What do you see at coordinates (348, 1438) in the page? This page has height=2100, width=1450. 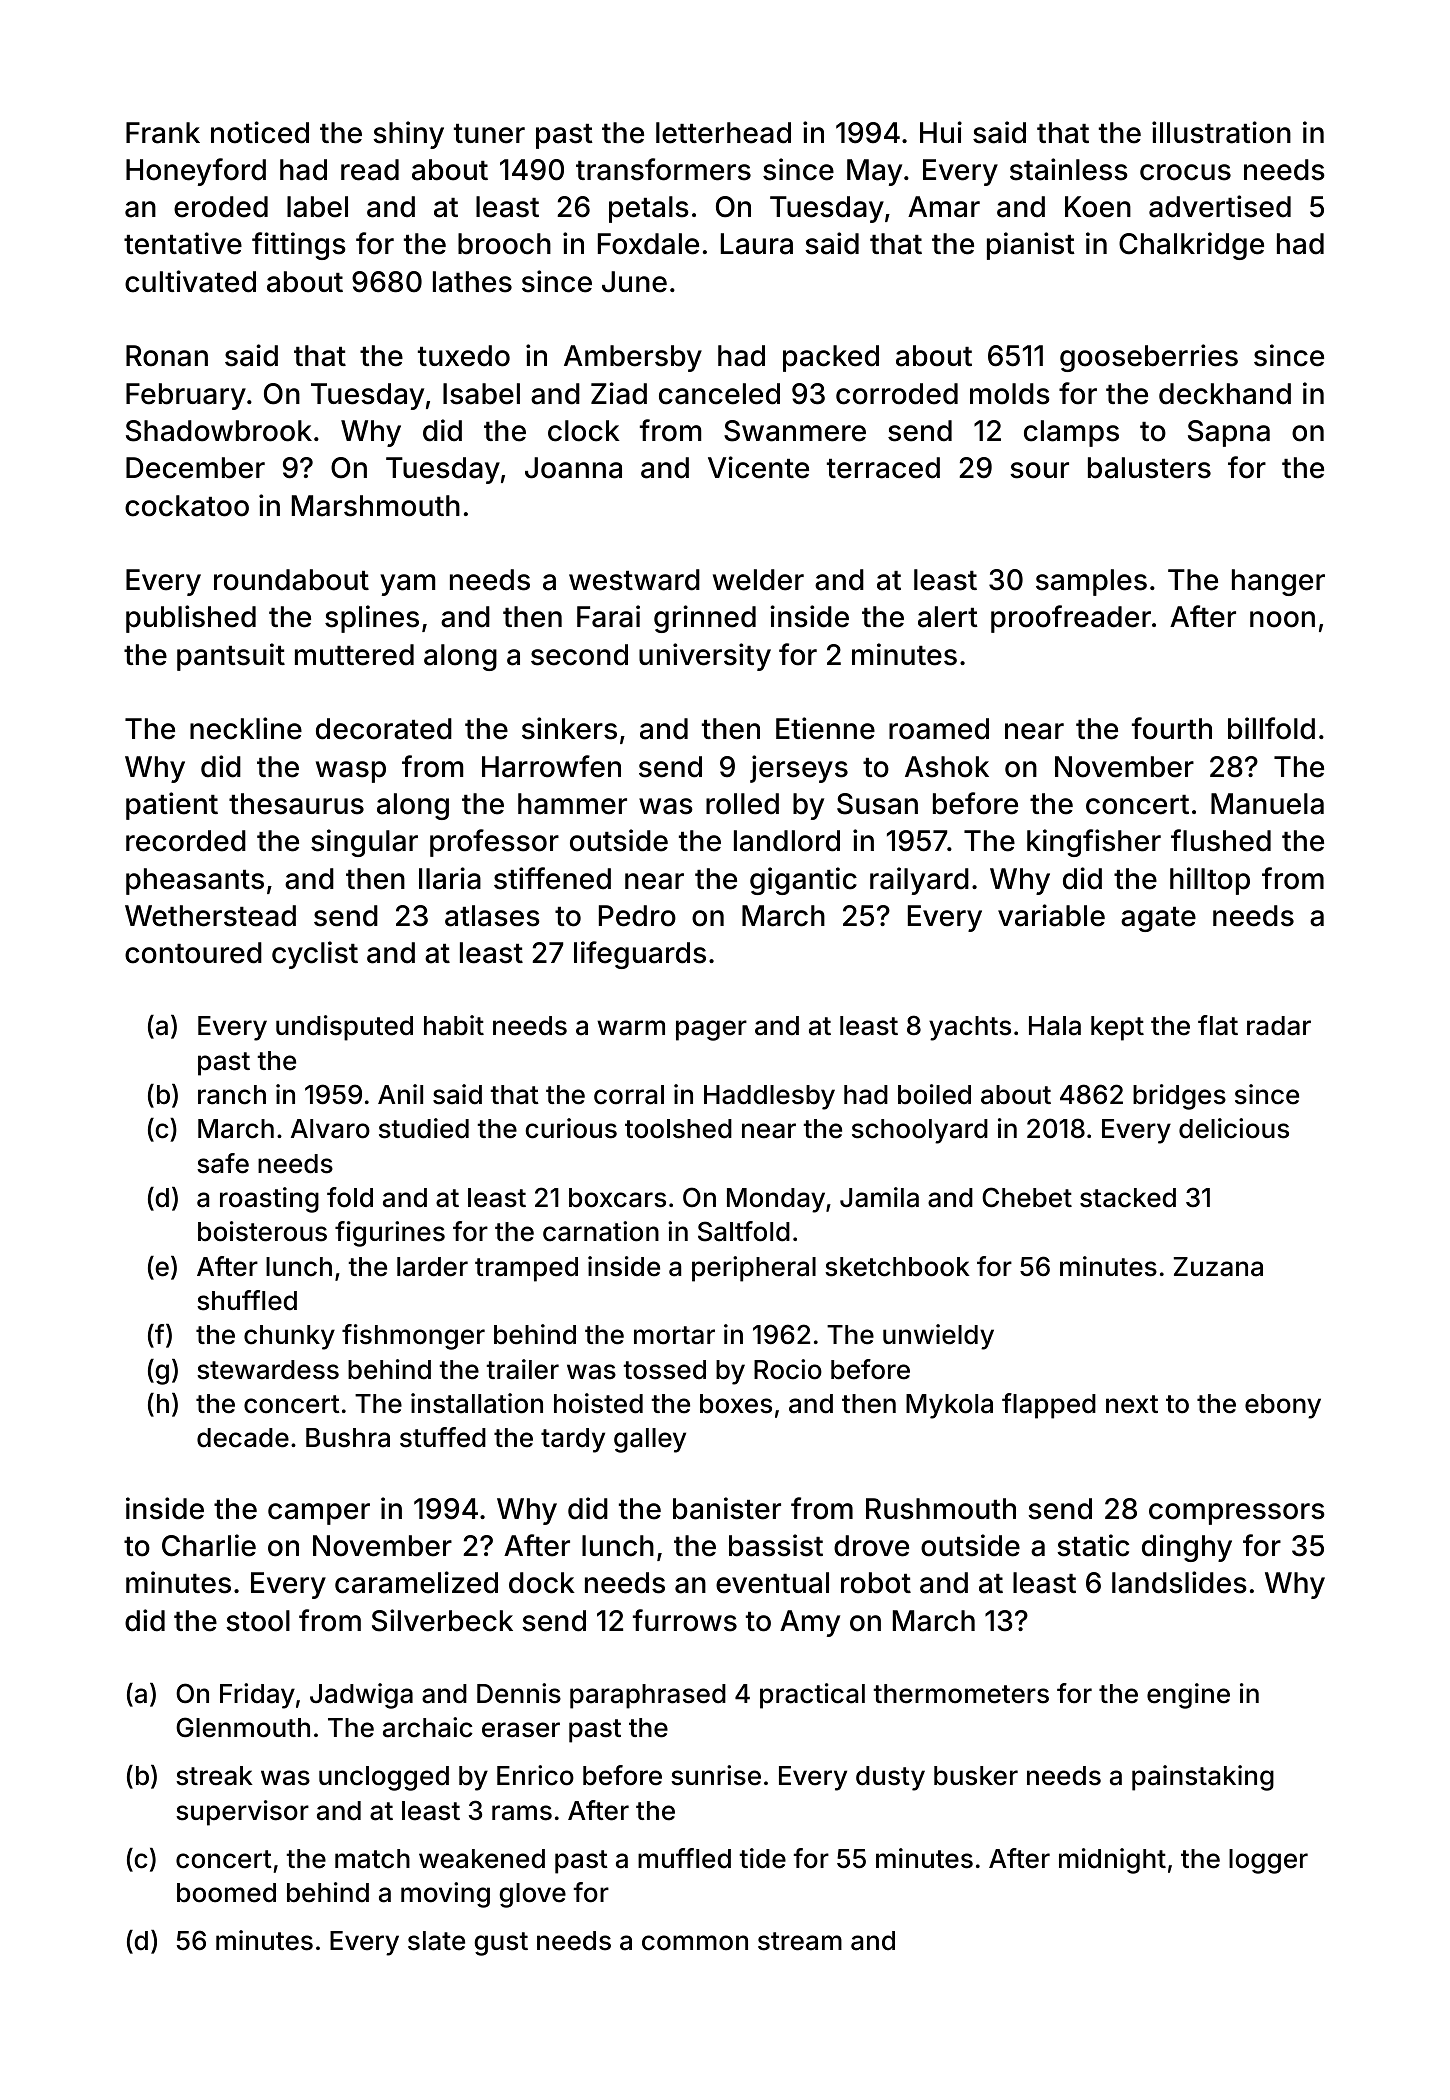 I see `Bushra` at bounding box center [348, 1438].
